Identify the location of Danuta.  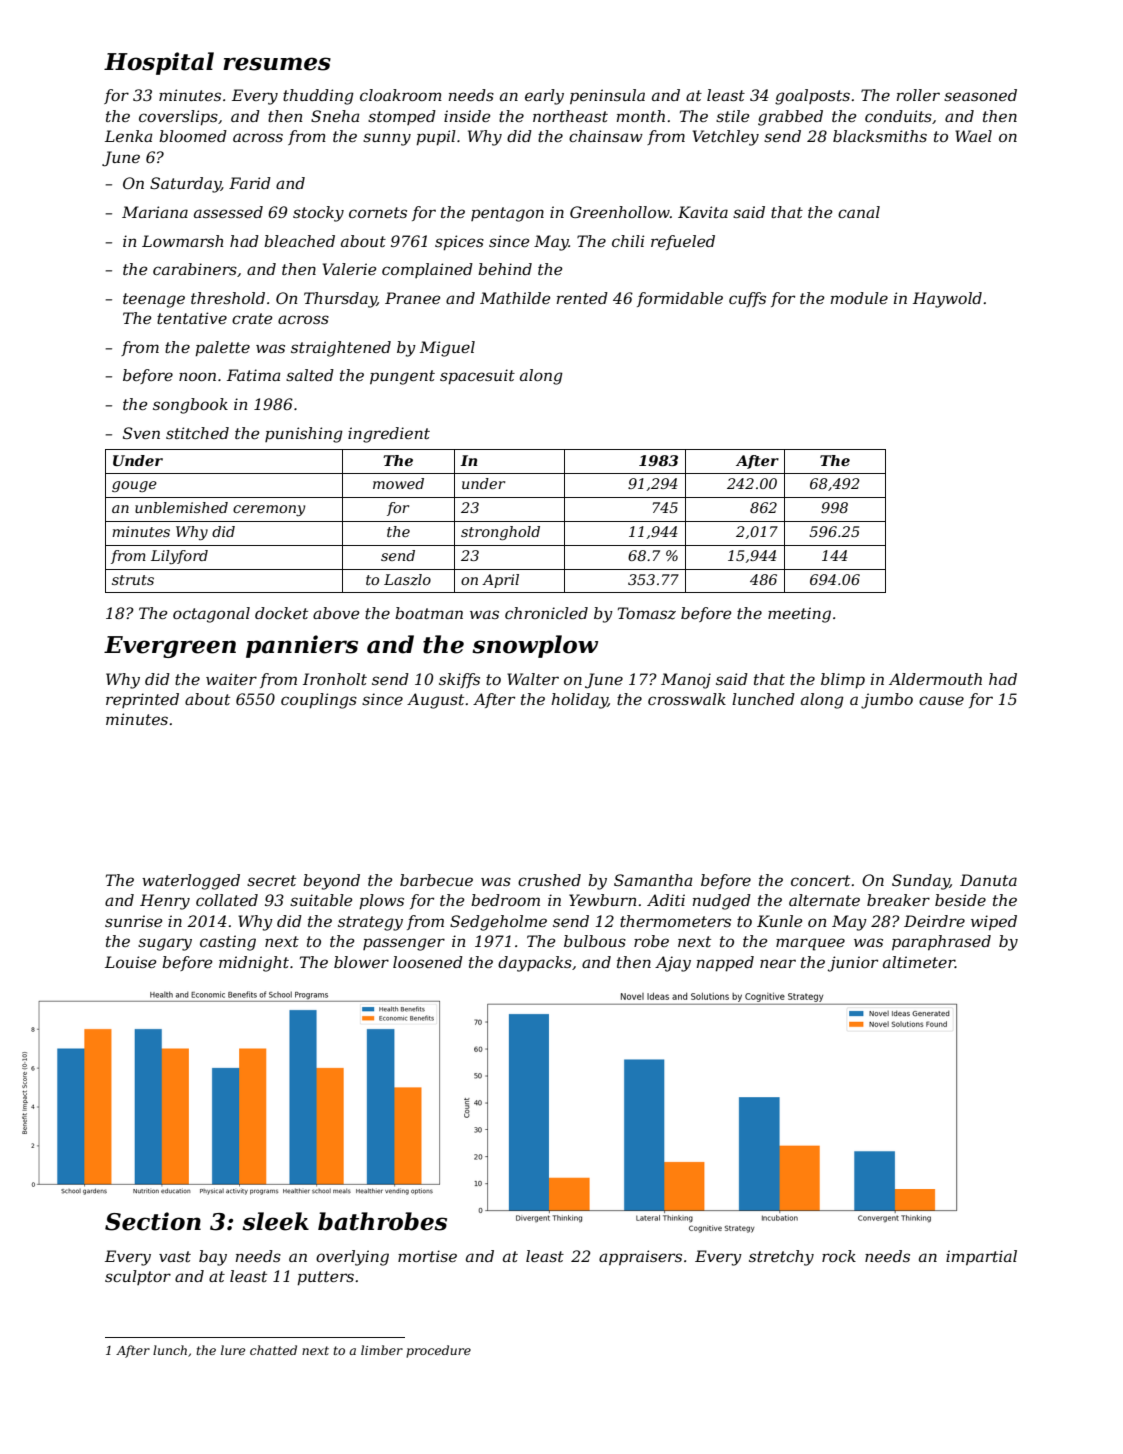
(988, 880).
